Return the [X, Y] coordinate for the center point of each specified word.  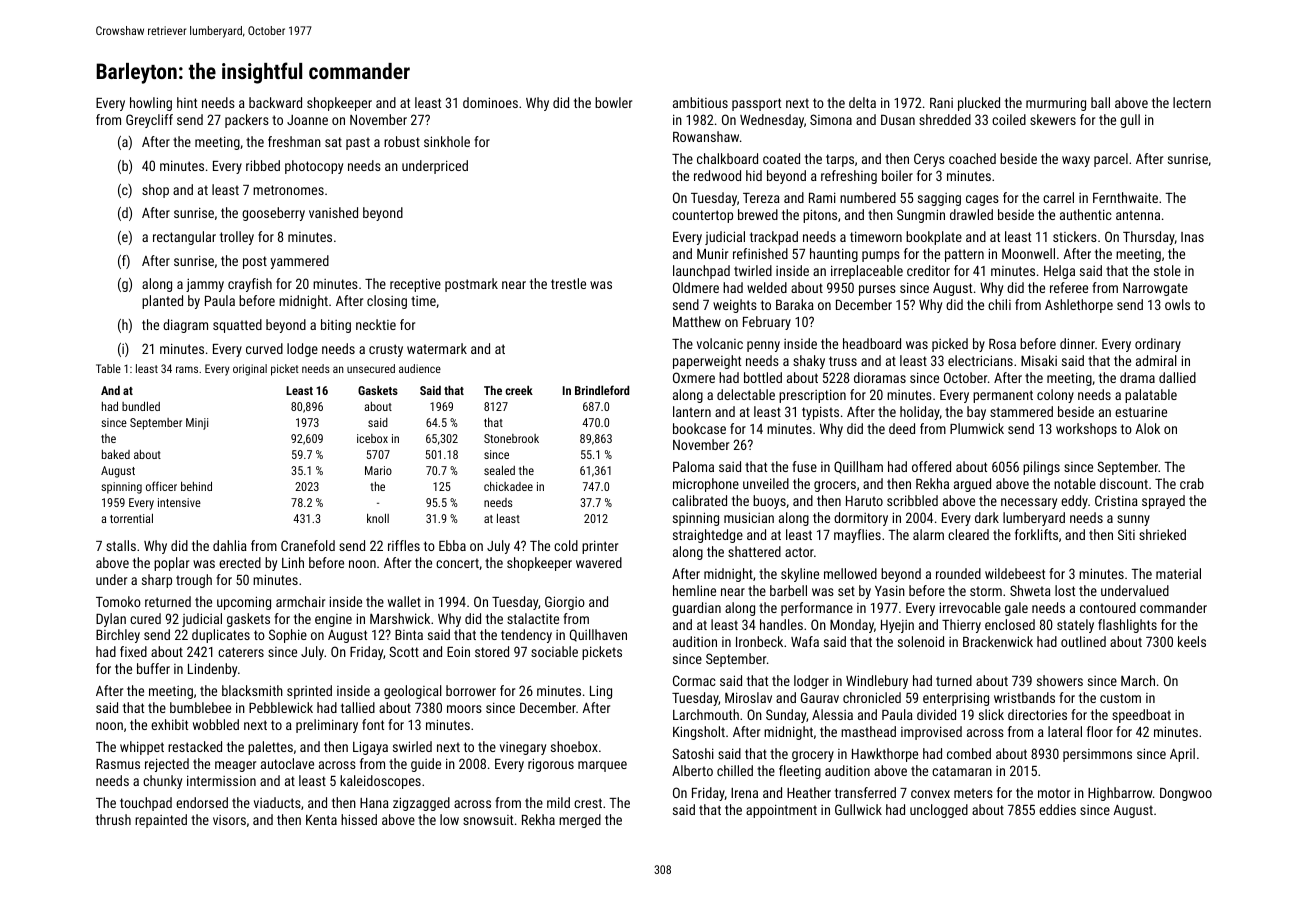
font [373, 724]
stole [1167, 270]
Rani [941, 103]
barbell [788, 590]
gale [1016, 609]
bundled [141, 406]
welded [767, 287]
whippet [142, 748]
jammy [205, 285]
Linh [293, 562]
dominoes [490, 102]
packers [247, 121]
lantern [692, 411]
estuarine [1141, 411]
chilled [735, 770]
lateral [1065, 731]
